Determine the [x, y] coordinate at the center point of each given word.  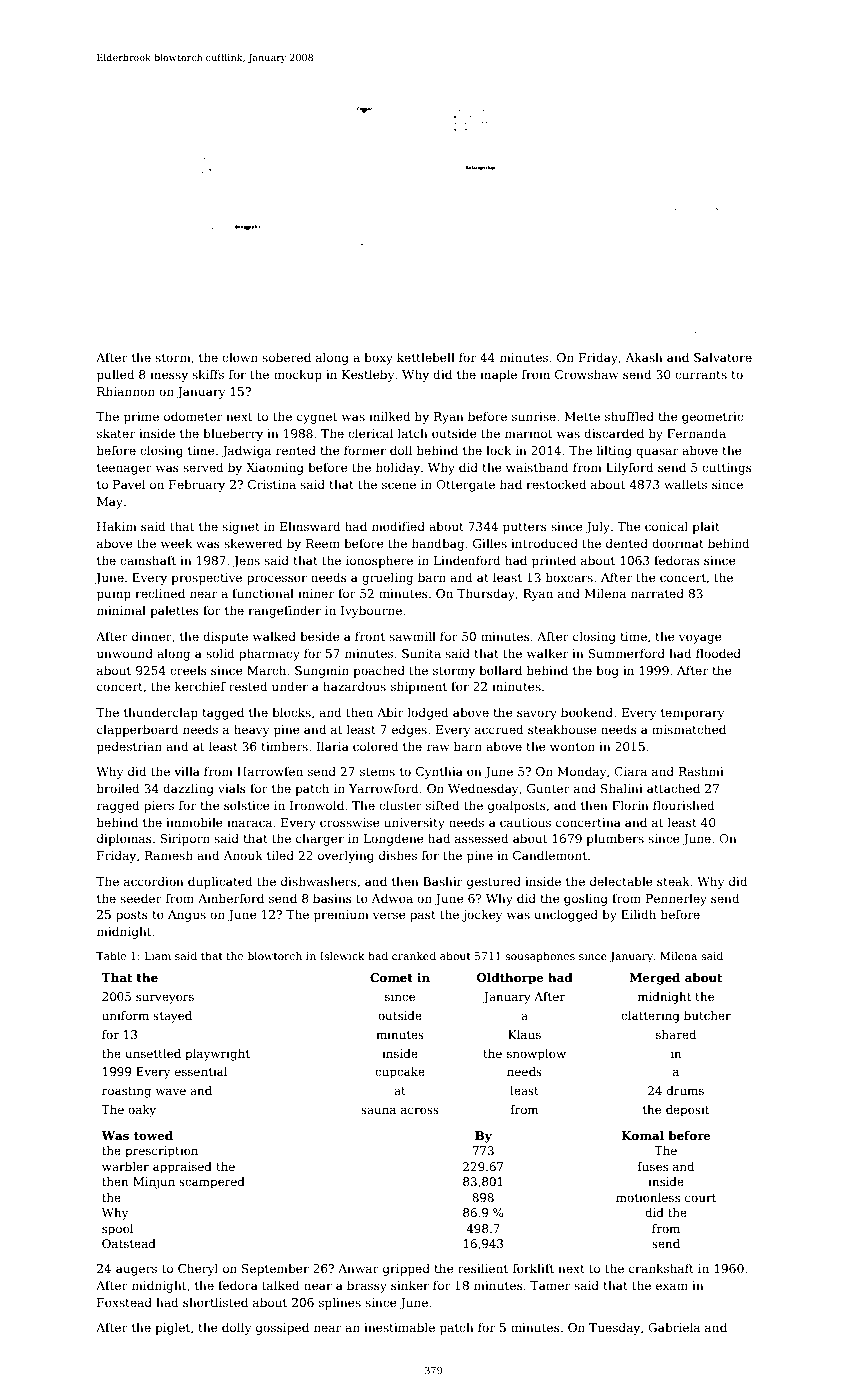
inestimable [399, 1327]
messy [169, 377]
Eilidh [638, 914]
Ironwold [317, 805]
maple [498, 375]
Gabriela [674, 1327]
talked [281, 1285]
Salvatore [723, 357]
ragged [118, 806]
